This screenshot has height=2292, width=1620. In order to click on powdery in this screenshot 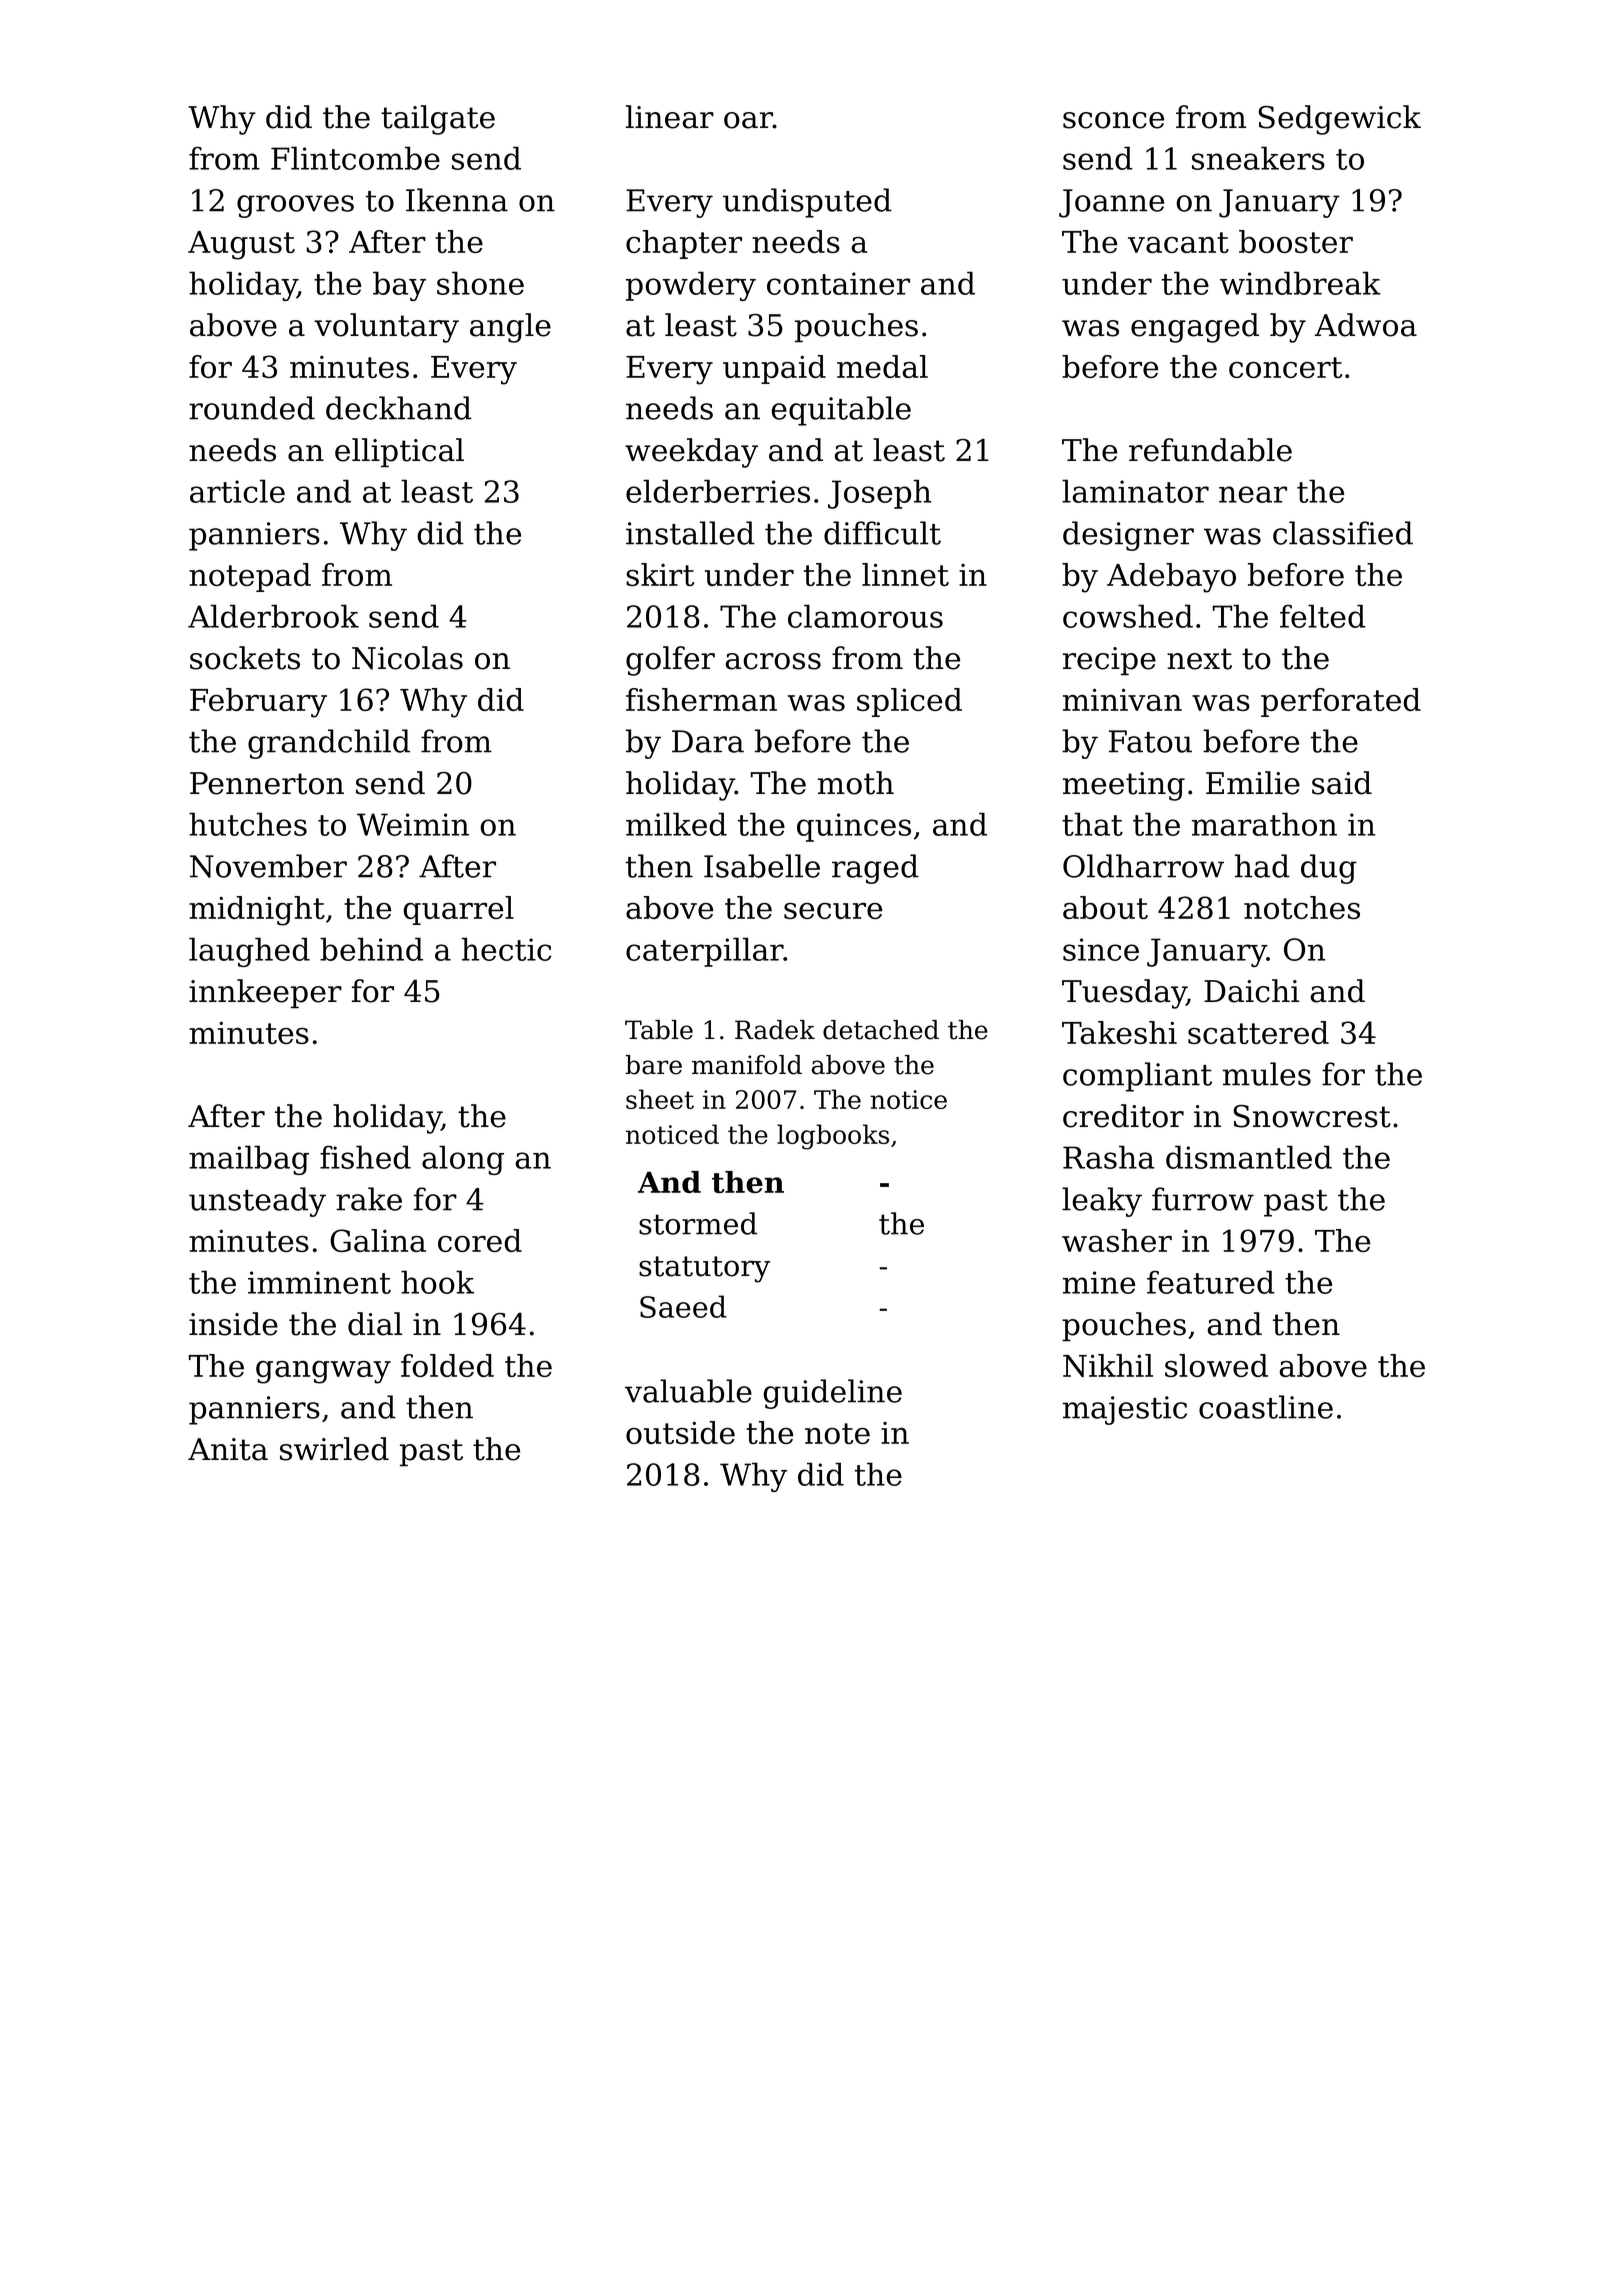, I will do `click(691, 286)`.
